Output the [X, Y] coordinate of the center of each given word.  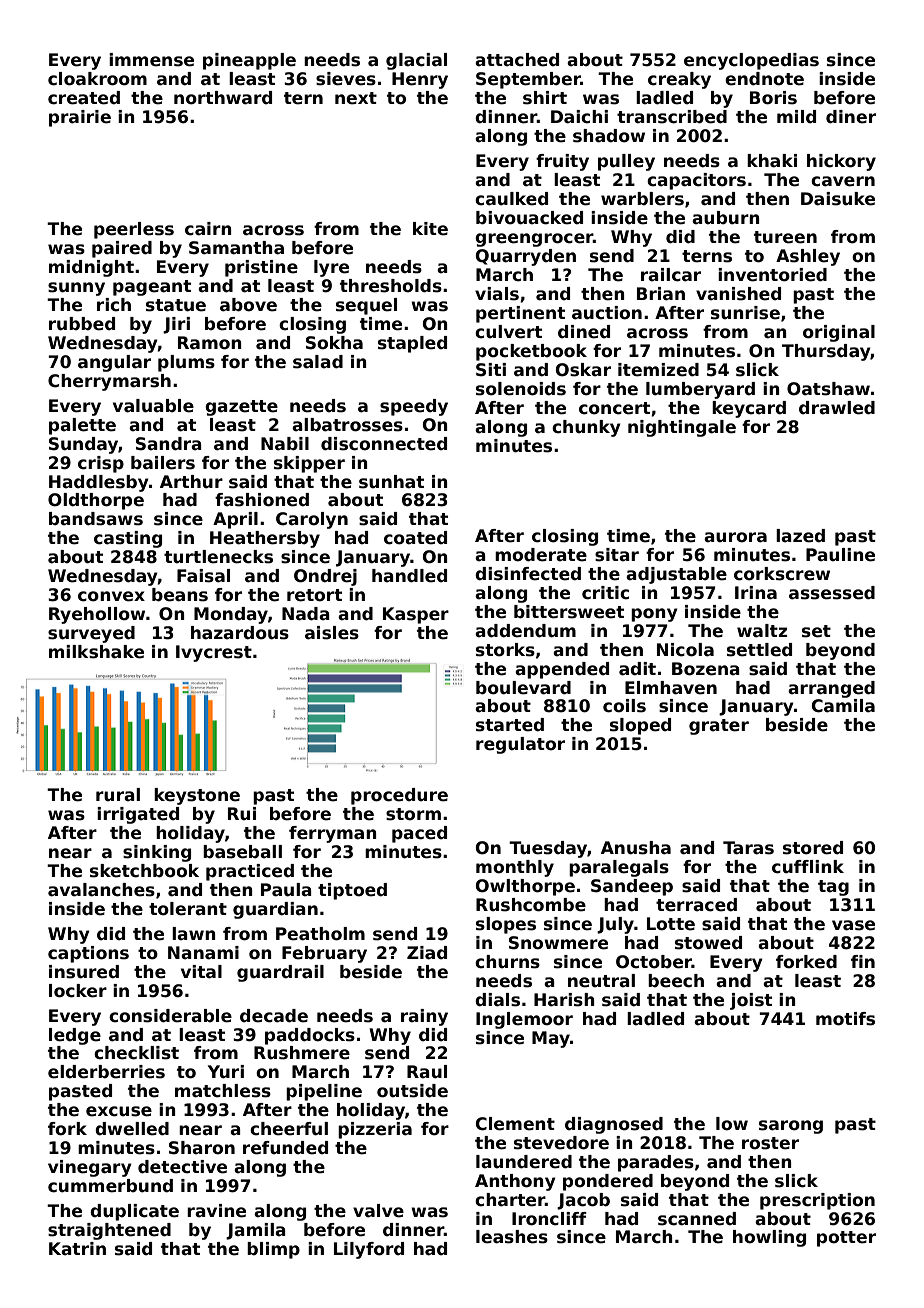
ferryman [333, 834]
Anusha [636, 848]
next [356, 98]
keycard [749, 409]
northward [223, 98]
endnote [764, 79]
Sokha [334, 343]
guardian [275, 910]
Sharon [202, 1148]
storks [505, 650]
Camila [843, 706]
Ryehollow [97, 615]
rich [114, 305]
